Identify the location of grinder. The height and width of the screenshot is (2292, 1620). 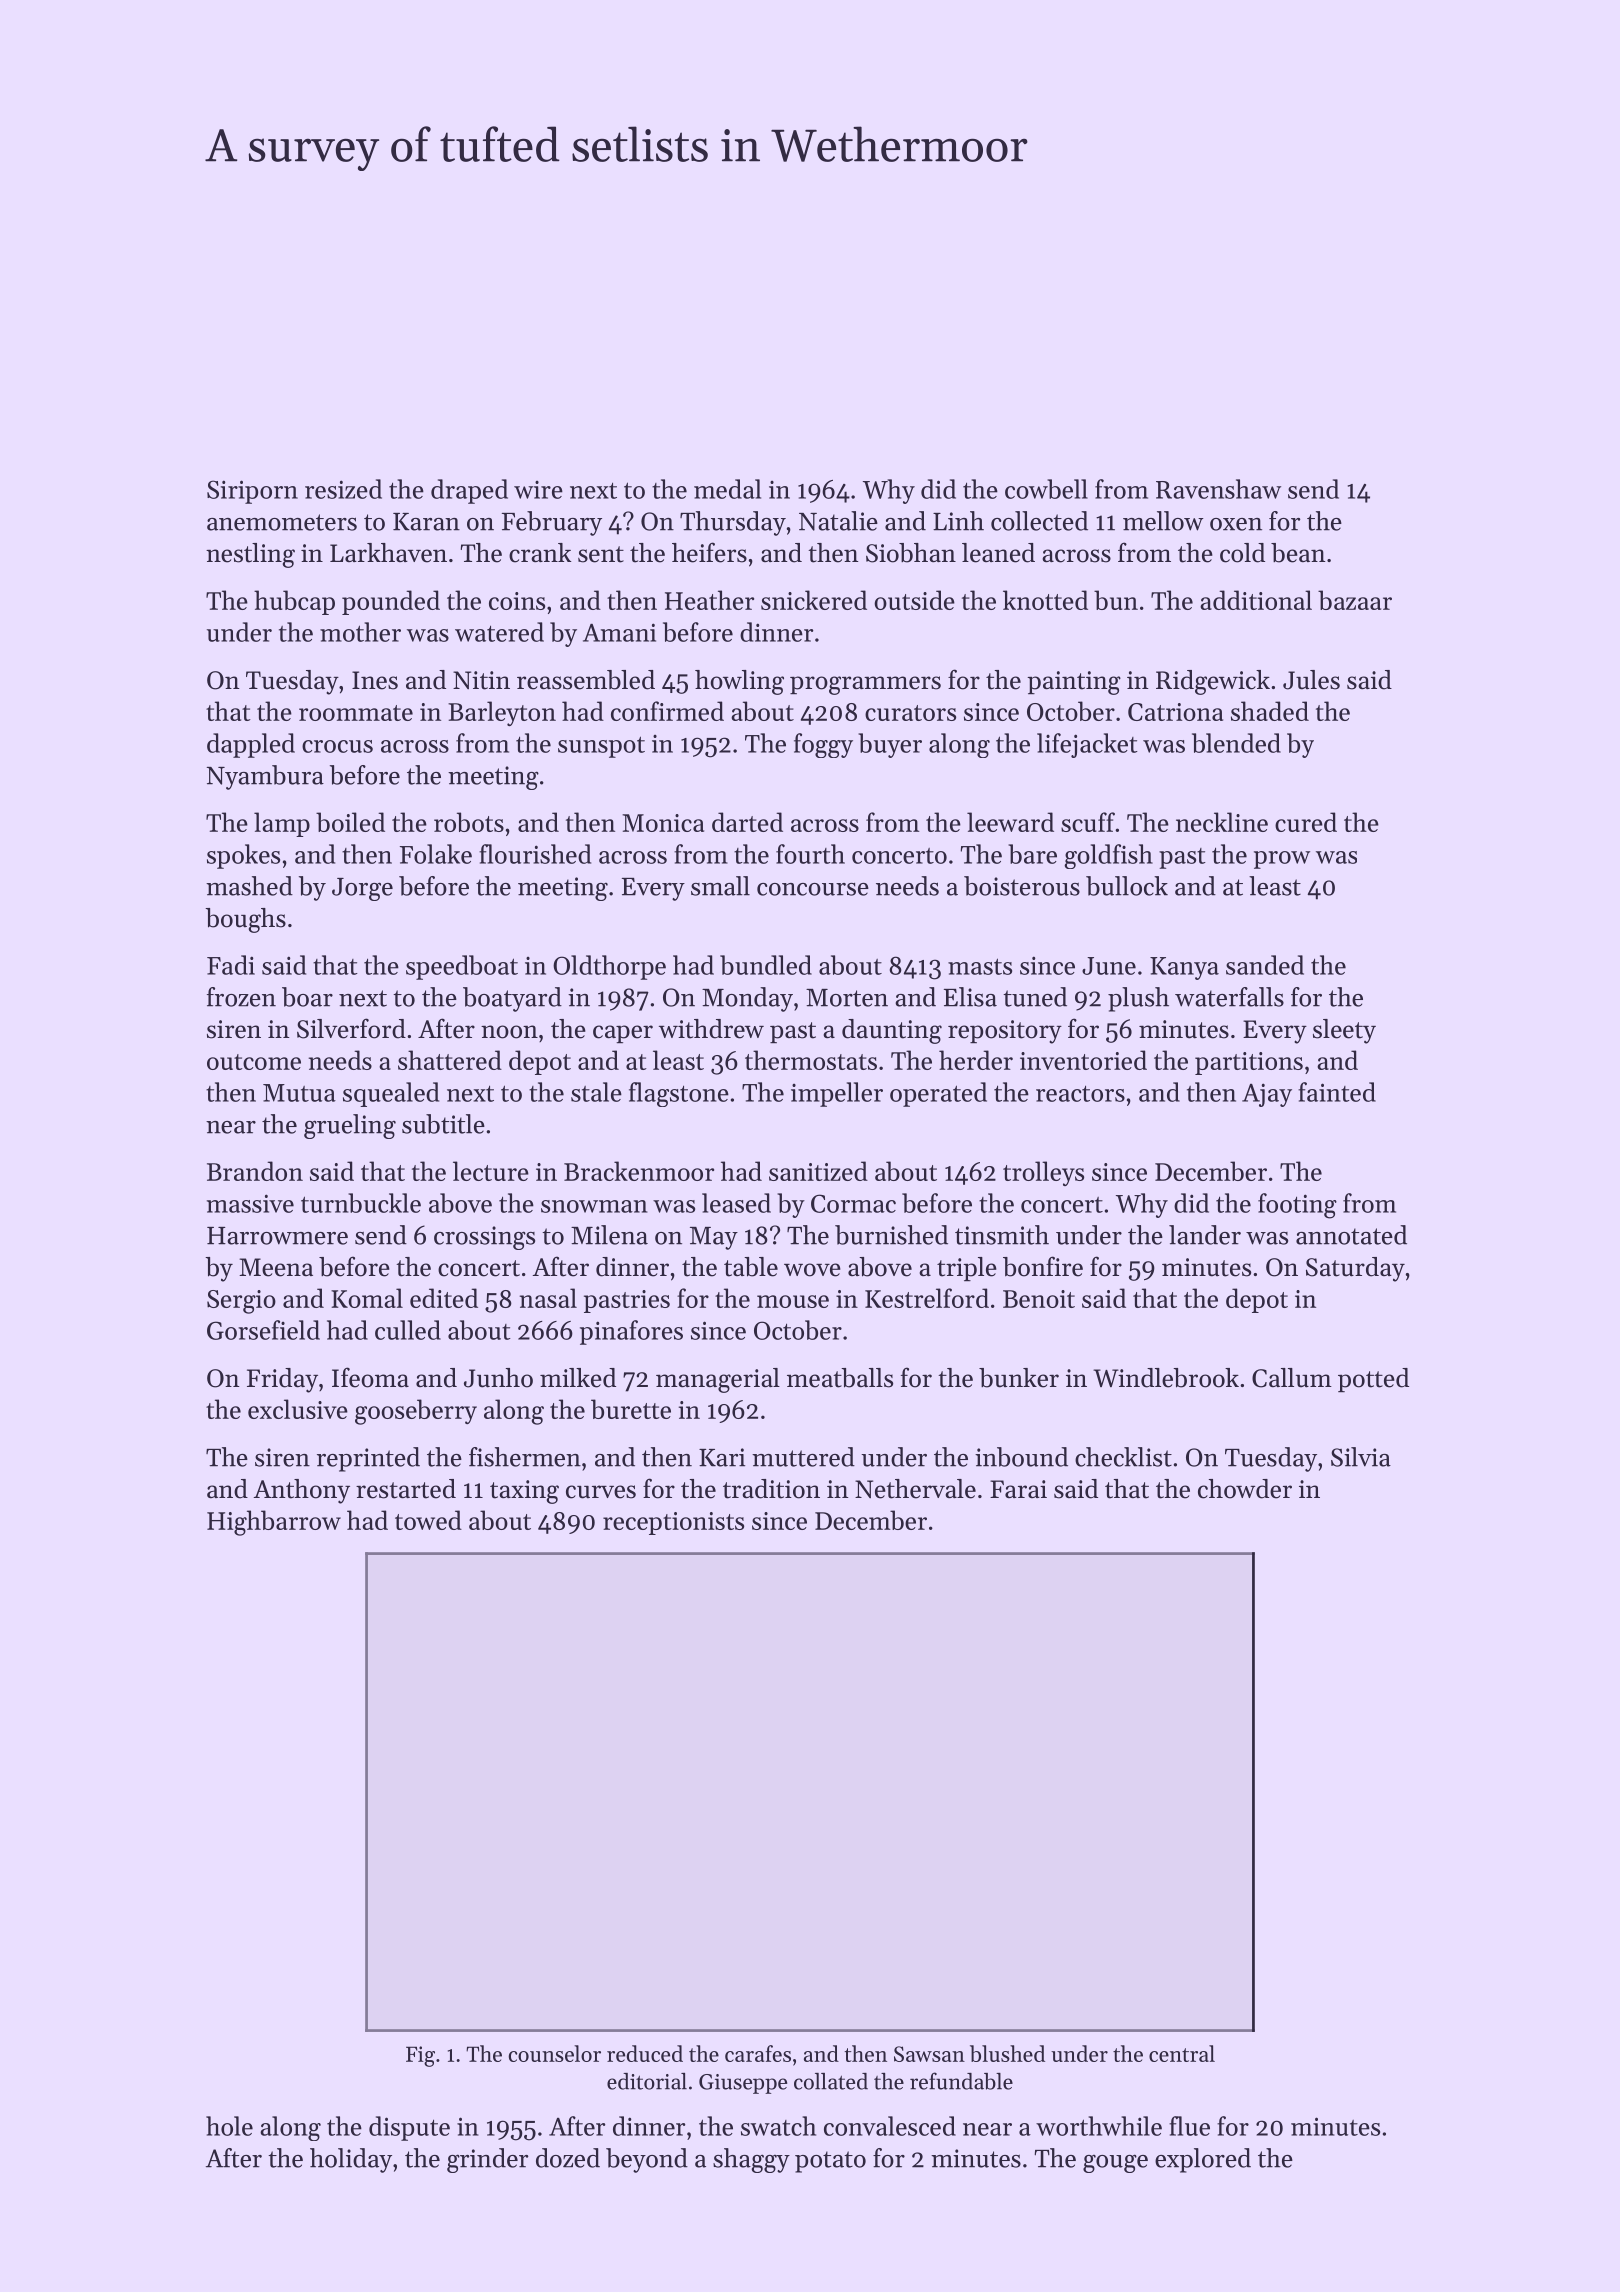
(487, 2160).
